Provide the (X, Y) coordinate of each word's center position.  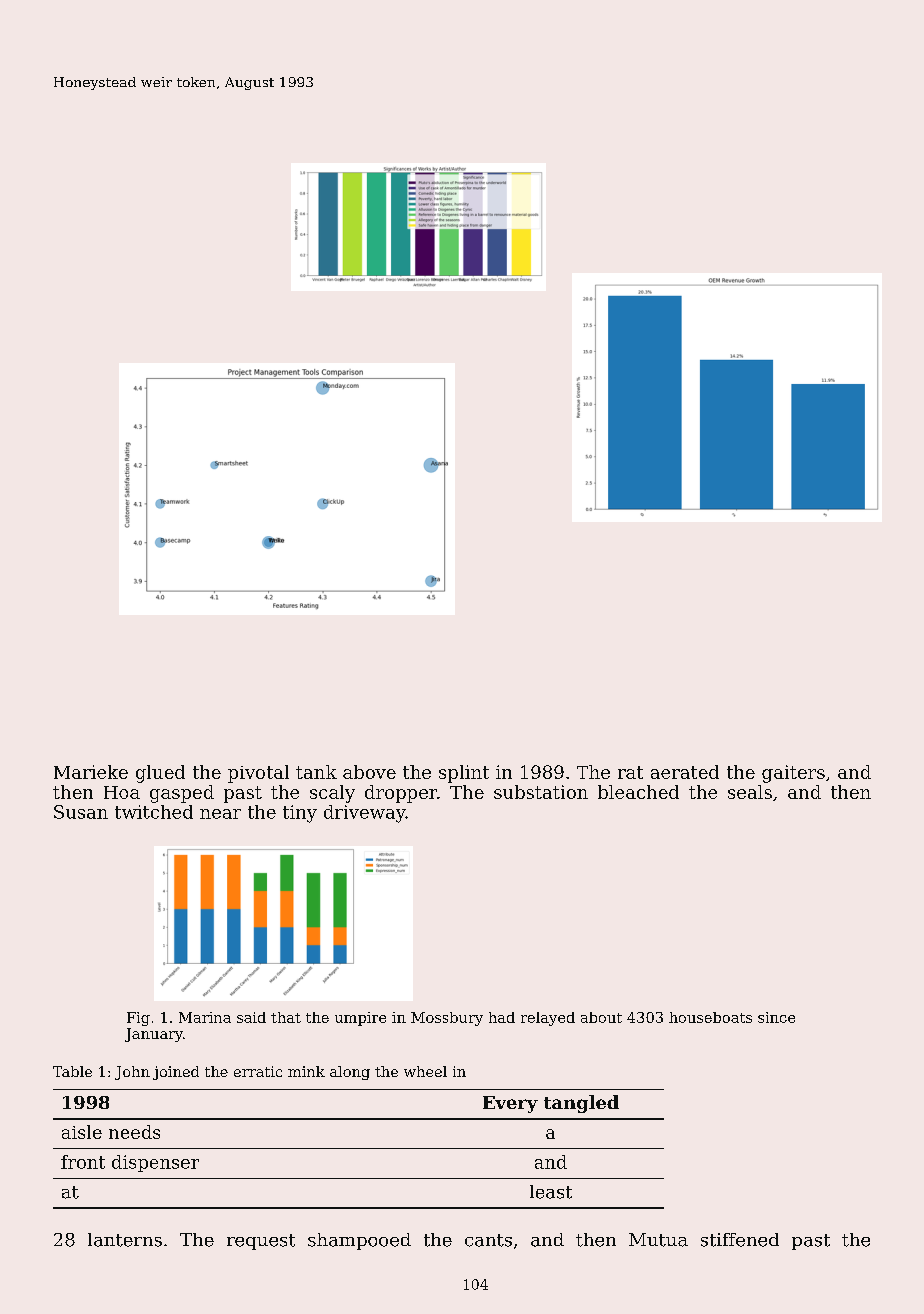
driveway (365, 814)
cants (488, 1240)
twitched (154, 812)
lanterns (125, 1240)
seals (750, 792)
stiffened (740, 1240)
